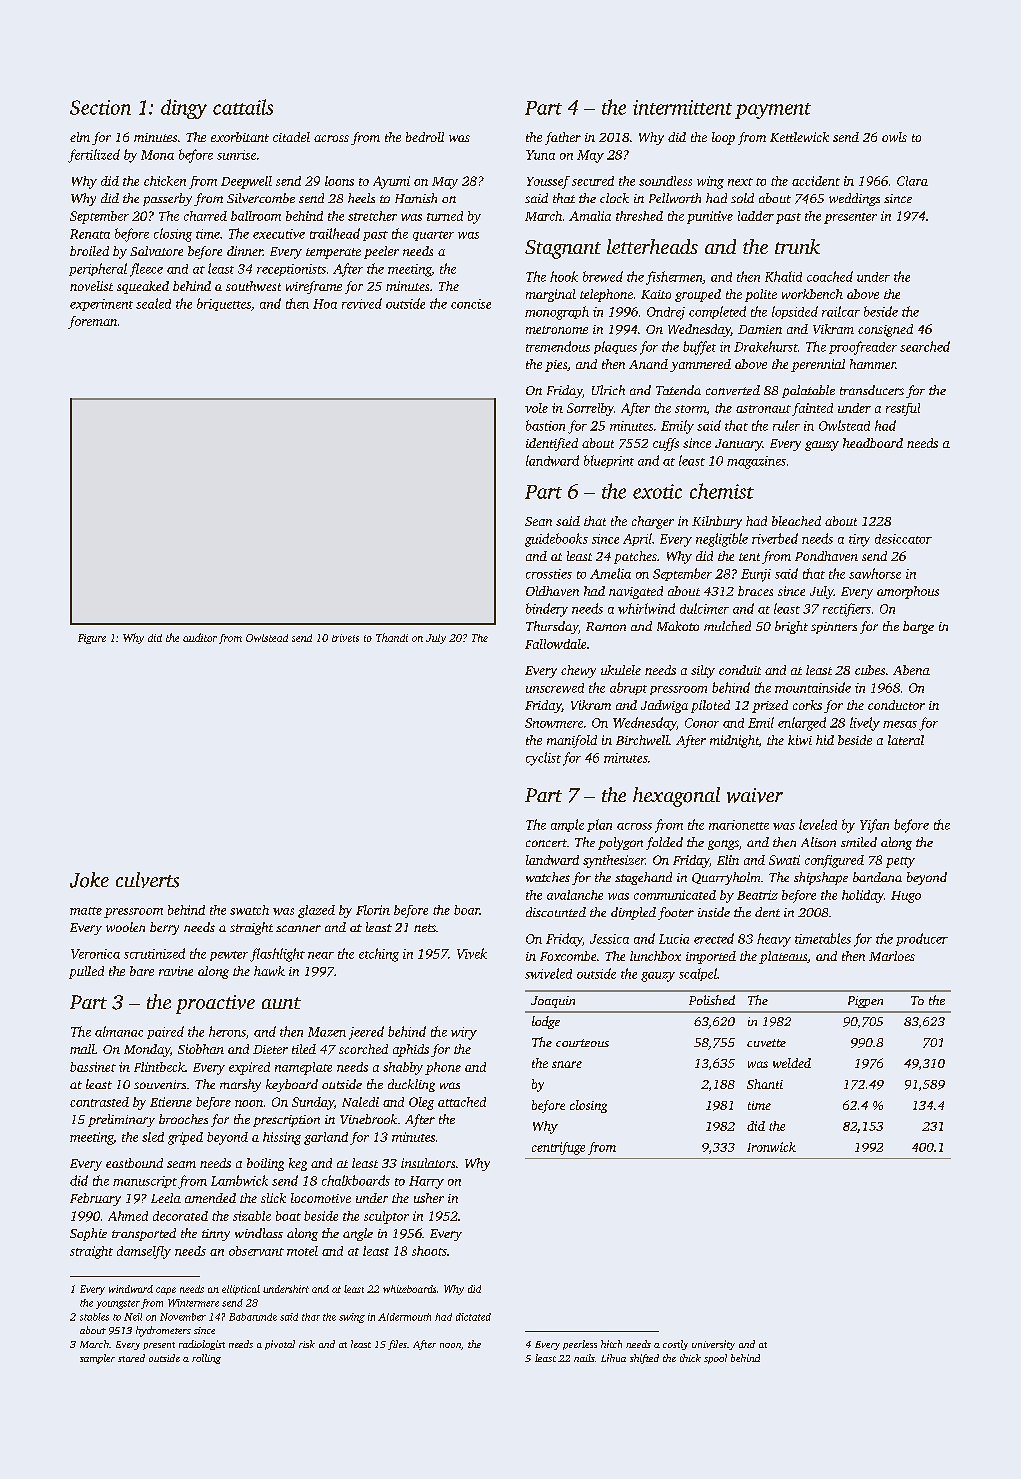  What do you see at coordinates (713, 1345) in the page?
I see `university` at bounding box center [713, 1345].
